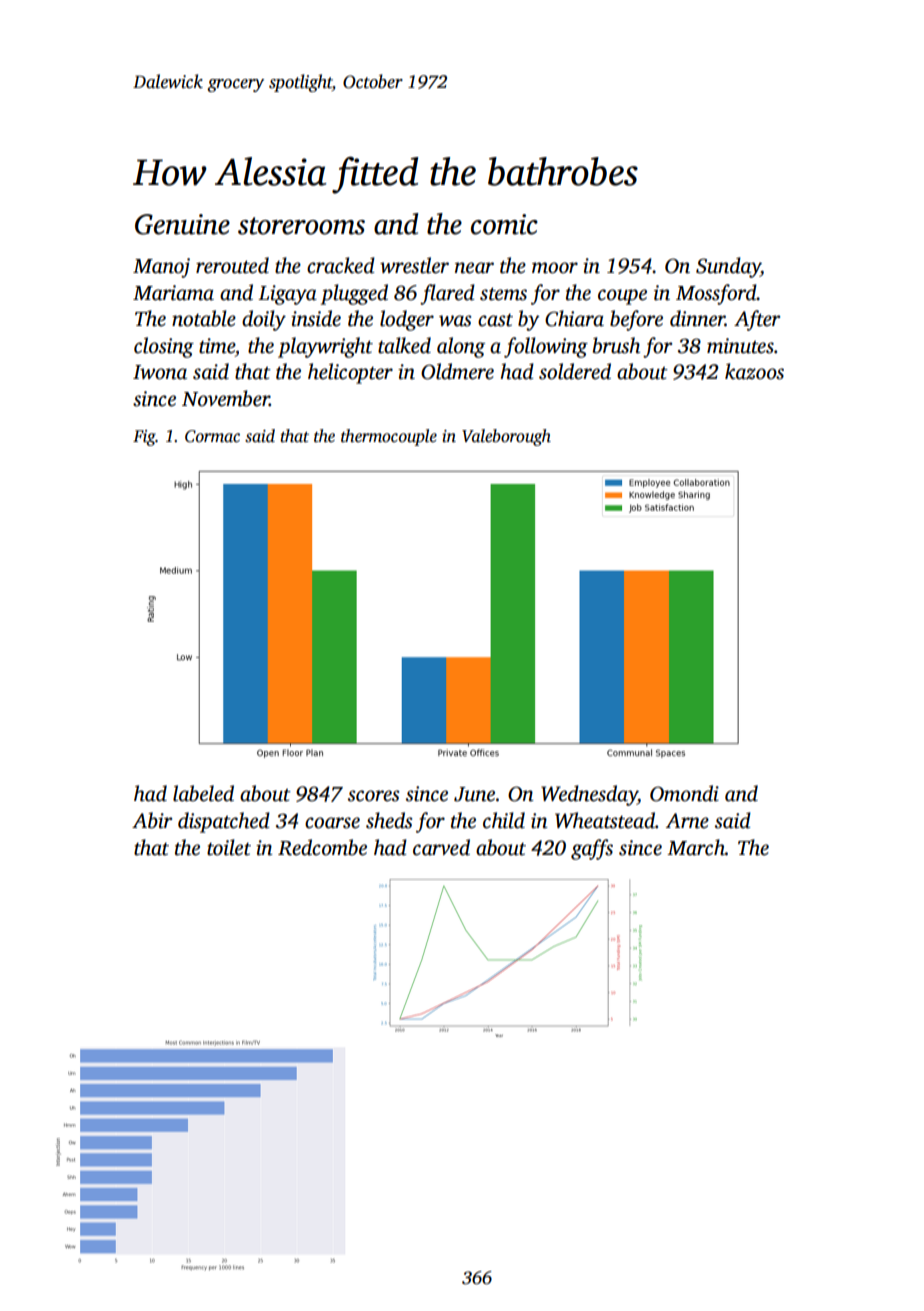  What do you see at coordinates (716, 294) in the screenshot?
I see `Mossford` at bounding box center [716, 294].
